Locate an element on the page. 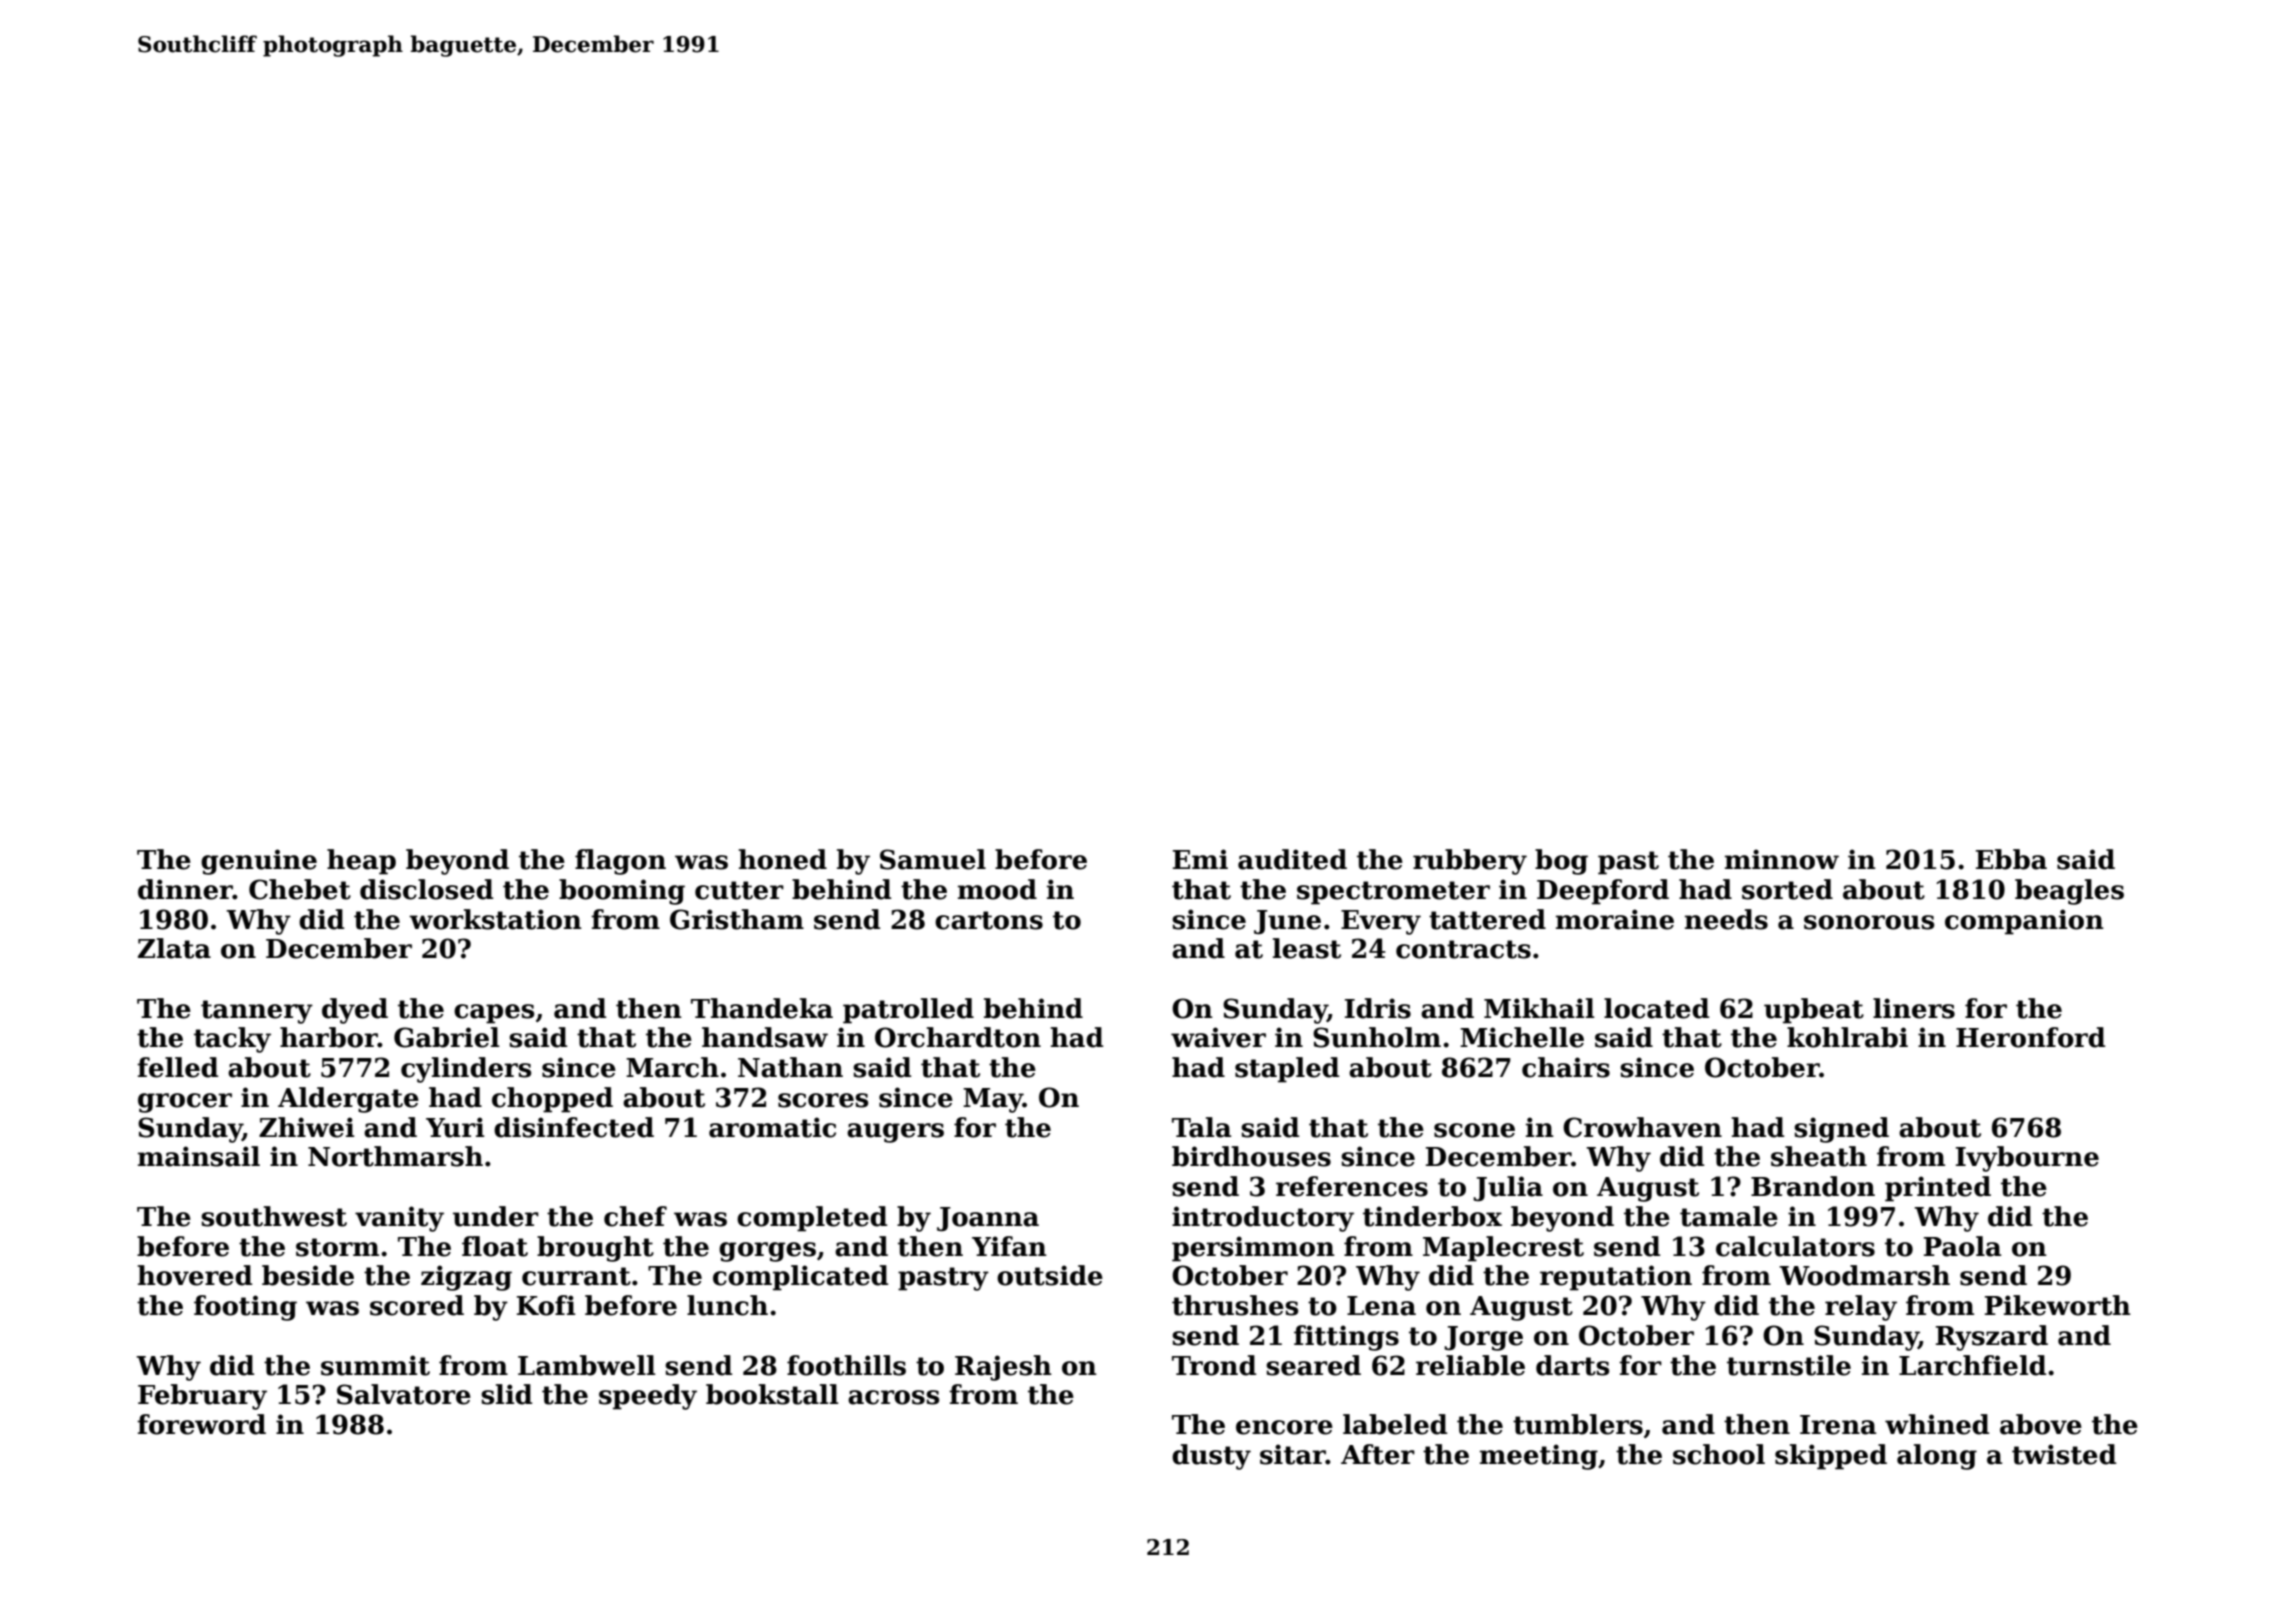  kohlrabi is located at coordinates (1847, 1037).
